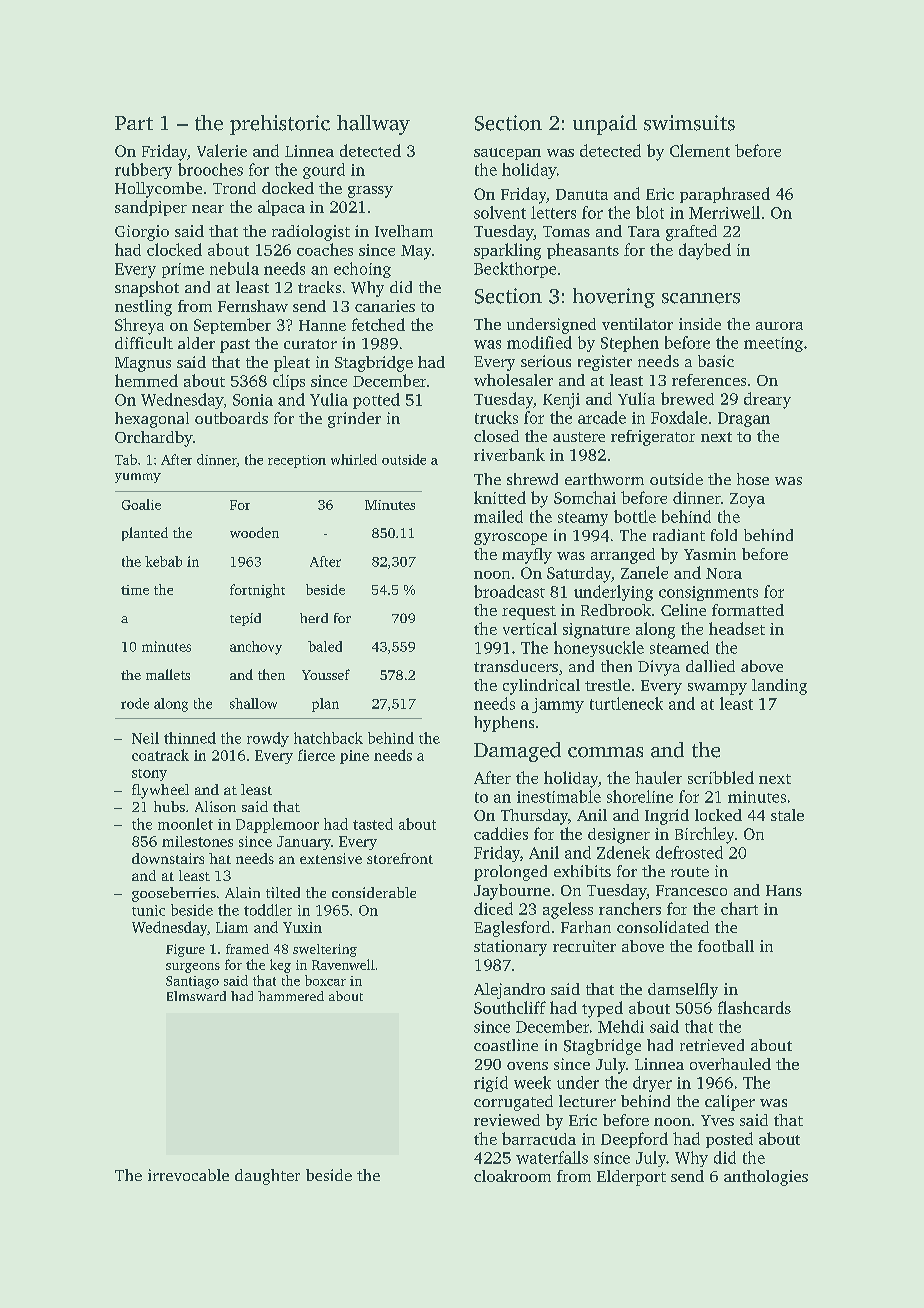 The width and height of the screenshot is (924, 1308). What do you see at coordinates (210, 169) in the screenshot?
I see `brooches` at bounding box center [210, 169].
